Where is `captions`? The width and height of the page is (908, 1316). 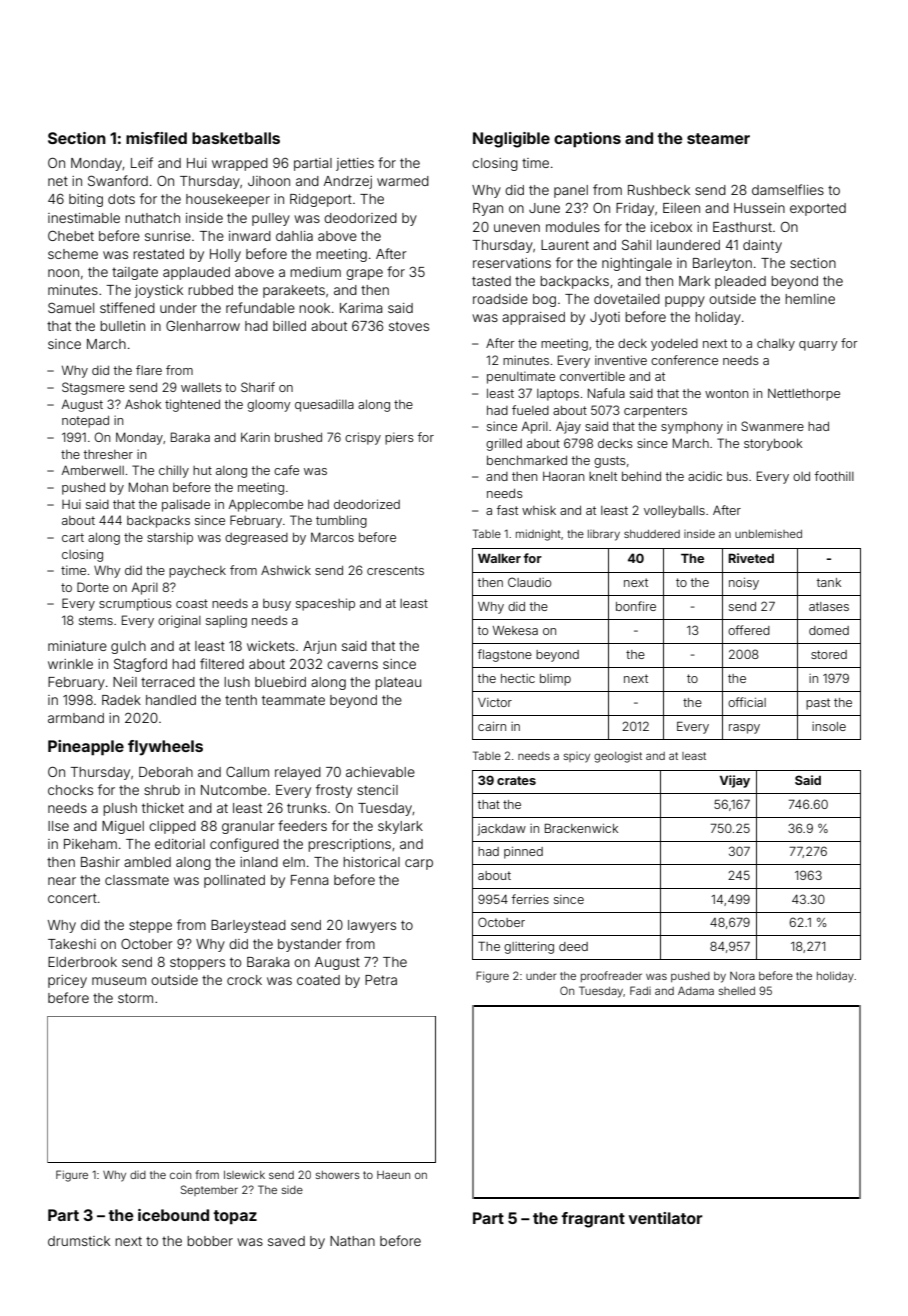 captions is located at coordinates (587, 140).
